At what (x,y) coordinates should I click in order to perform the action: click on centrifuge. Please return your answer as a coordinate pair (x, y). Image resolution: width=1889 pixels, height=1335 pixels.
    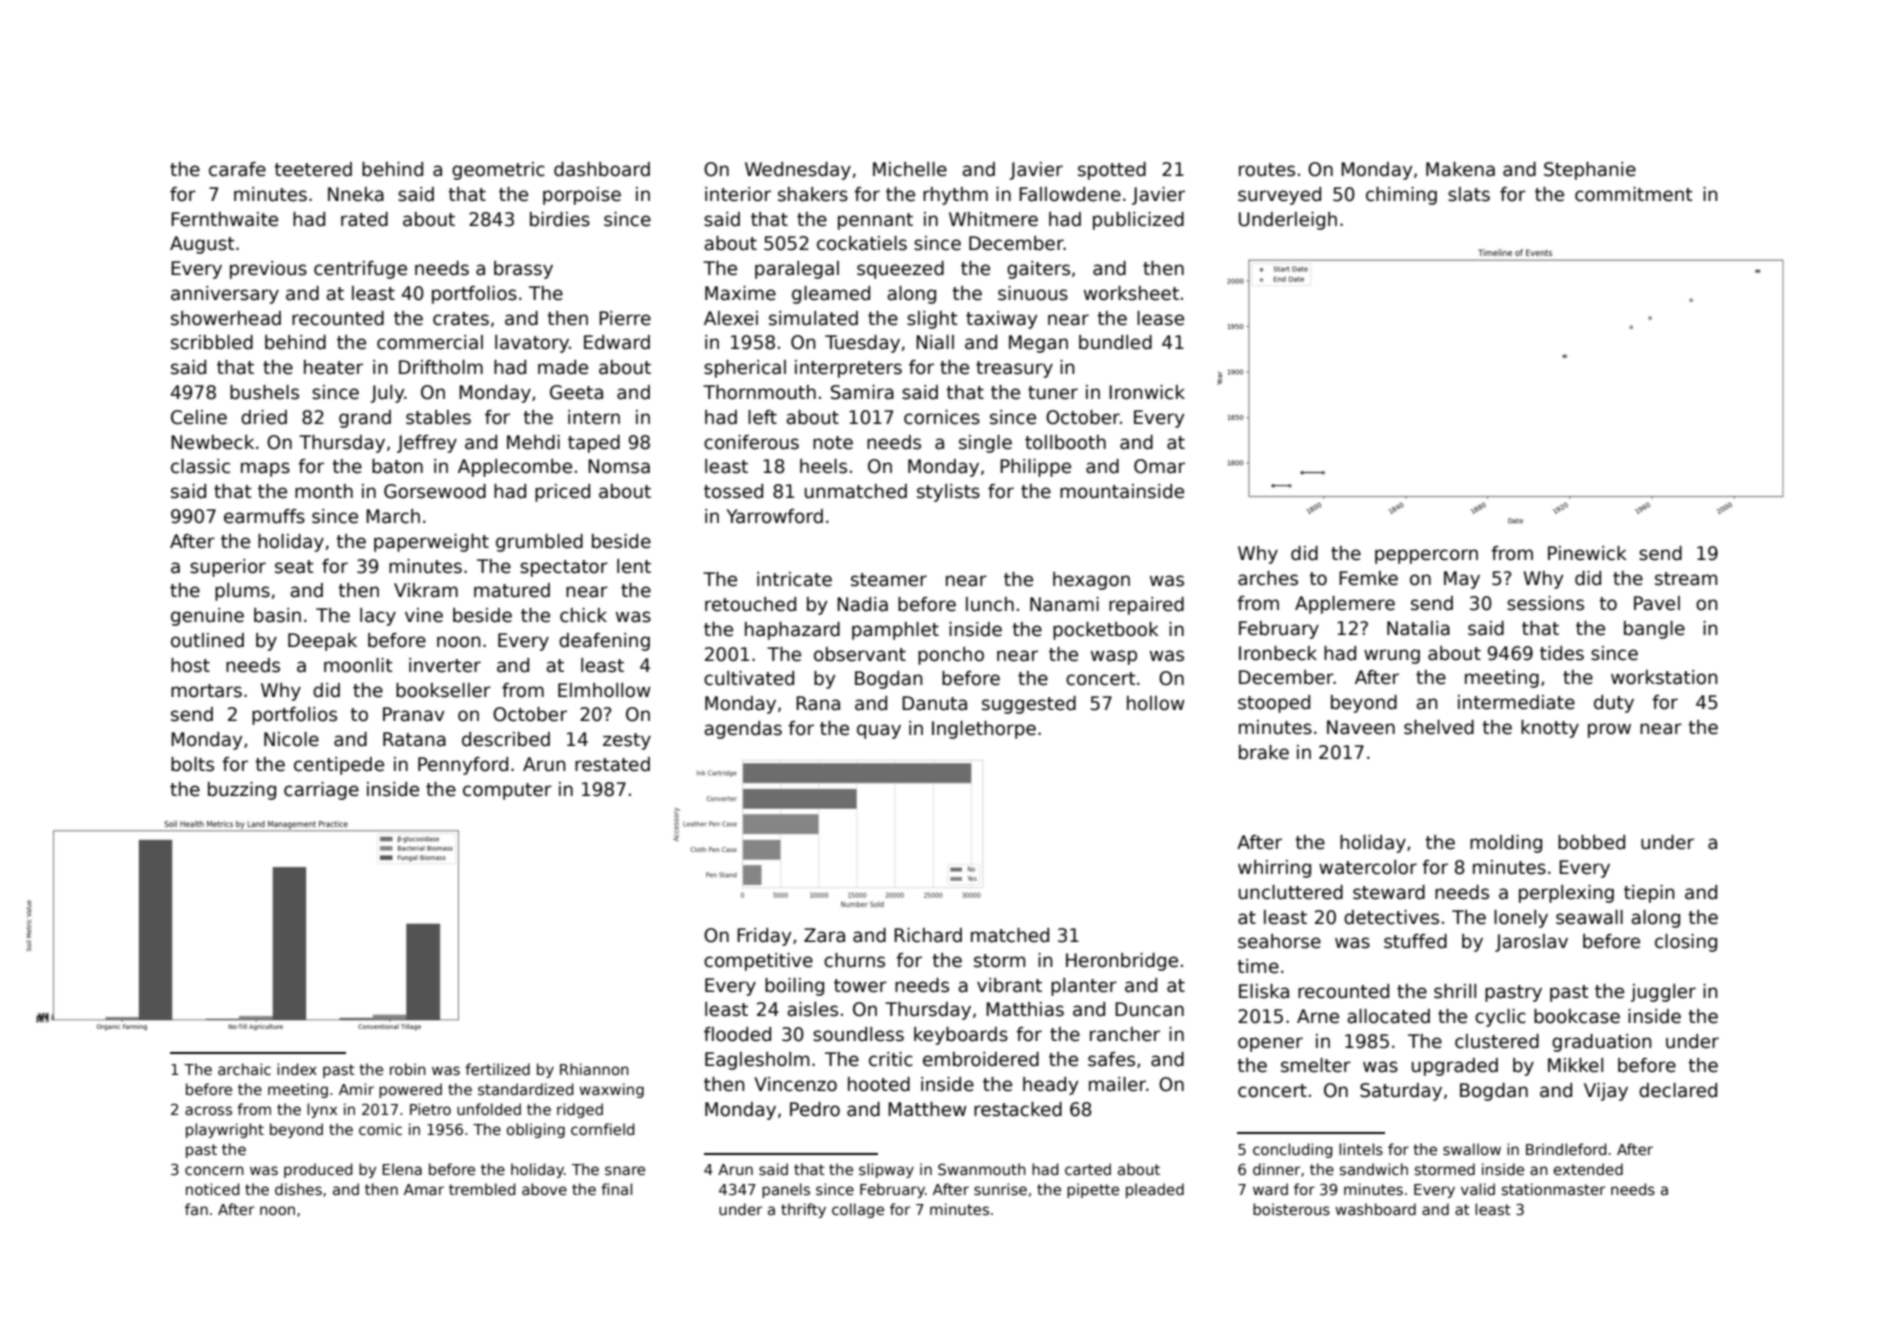
    Looking at the image, I should click on (360, 270).
